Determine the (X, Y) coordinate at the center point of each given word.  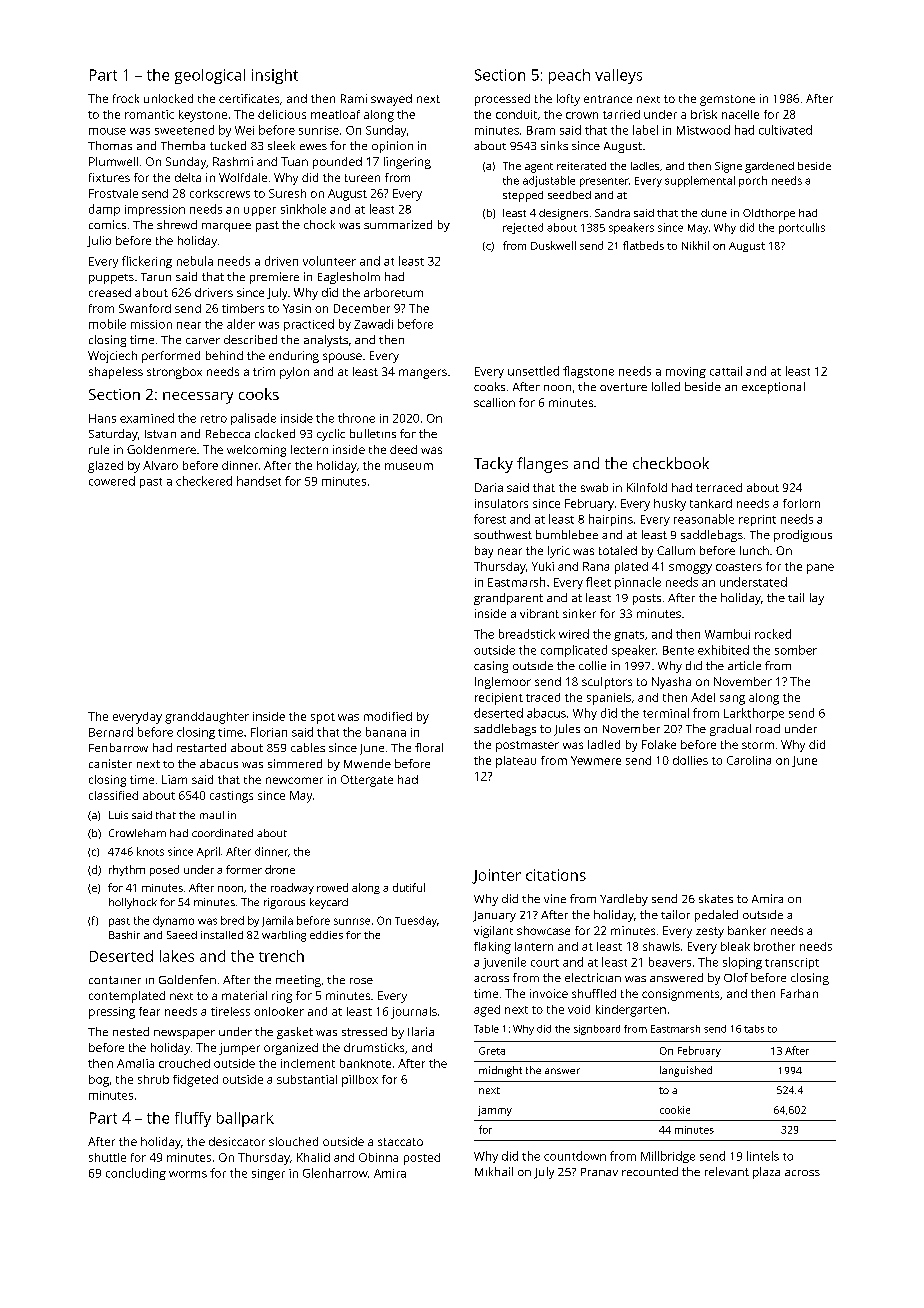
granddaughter (207, 718)
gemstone (727, 100)
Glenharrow (335, 1173)
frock (126, 98)
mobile (107, 324)
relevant (727, 1171)
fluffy (193, 1119)
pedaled (716, 916)
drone (280, 869)
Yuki (543, 566)
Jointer (496, 876)
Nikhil (695, 245)
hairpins (611, 520)
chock (319, 224)
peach (569, 76)
